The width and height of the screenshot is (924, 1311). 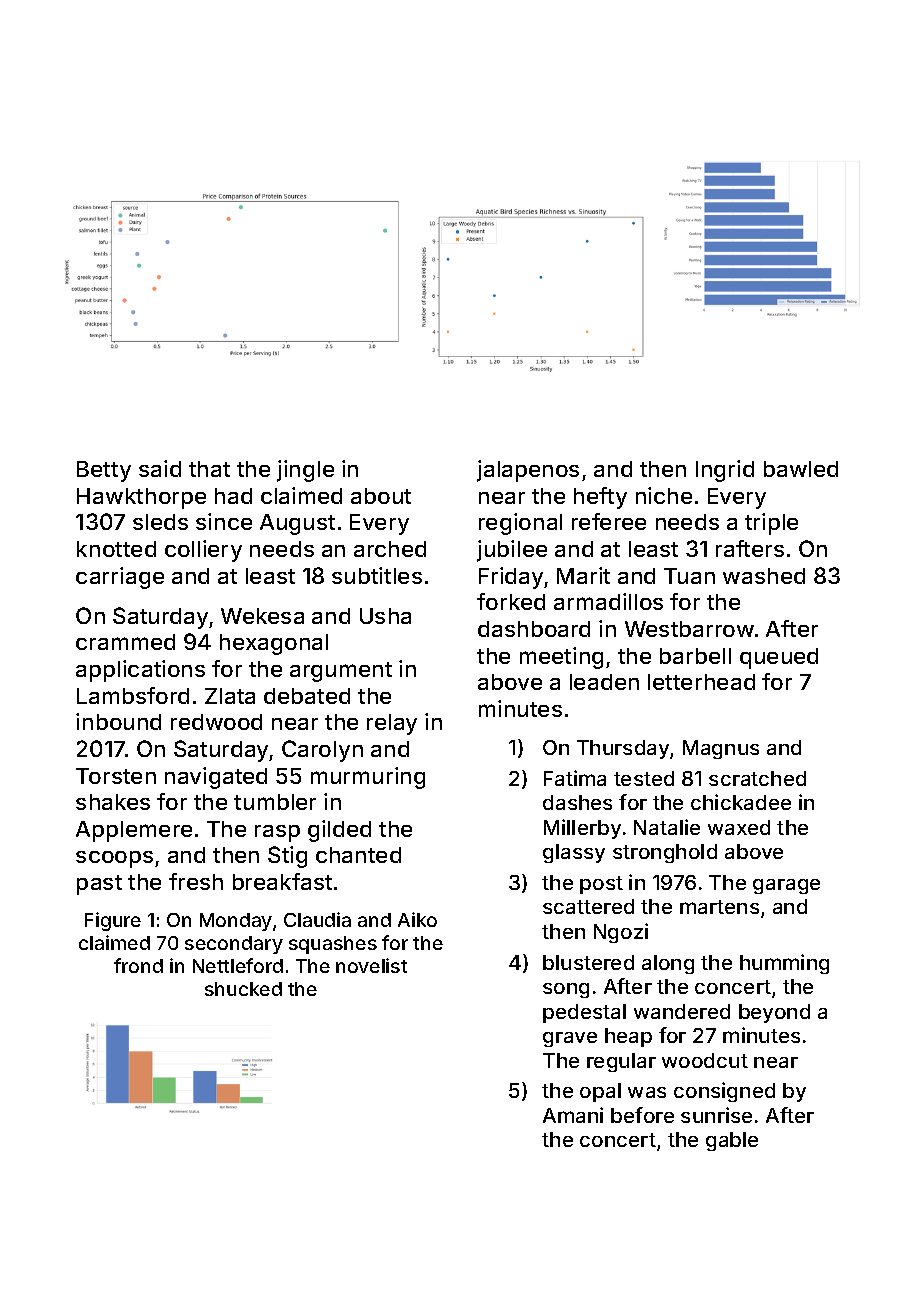 I want to click on Usha, so click(x=385, y=616).
